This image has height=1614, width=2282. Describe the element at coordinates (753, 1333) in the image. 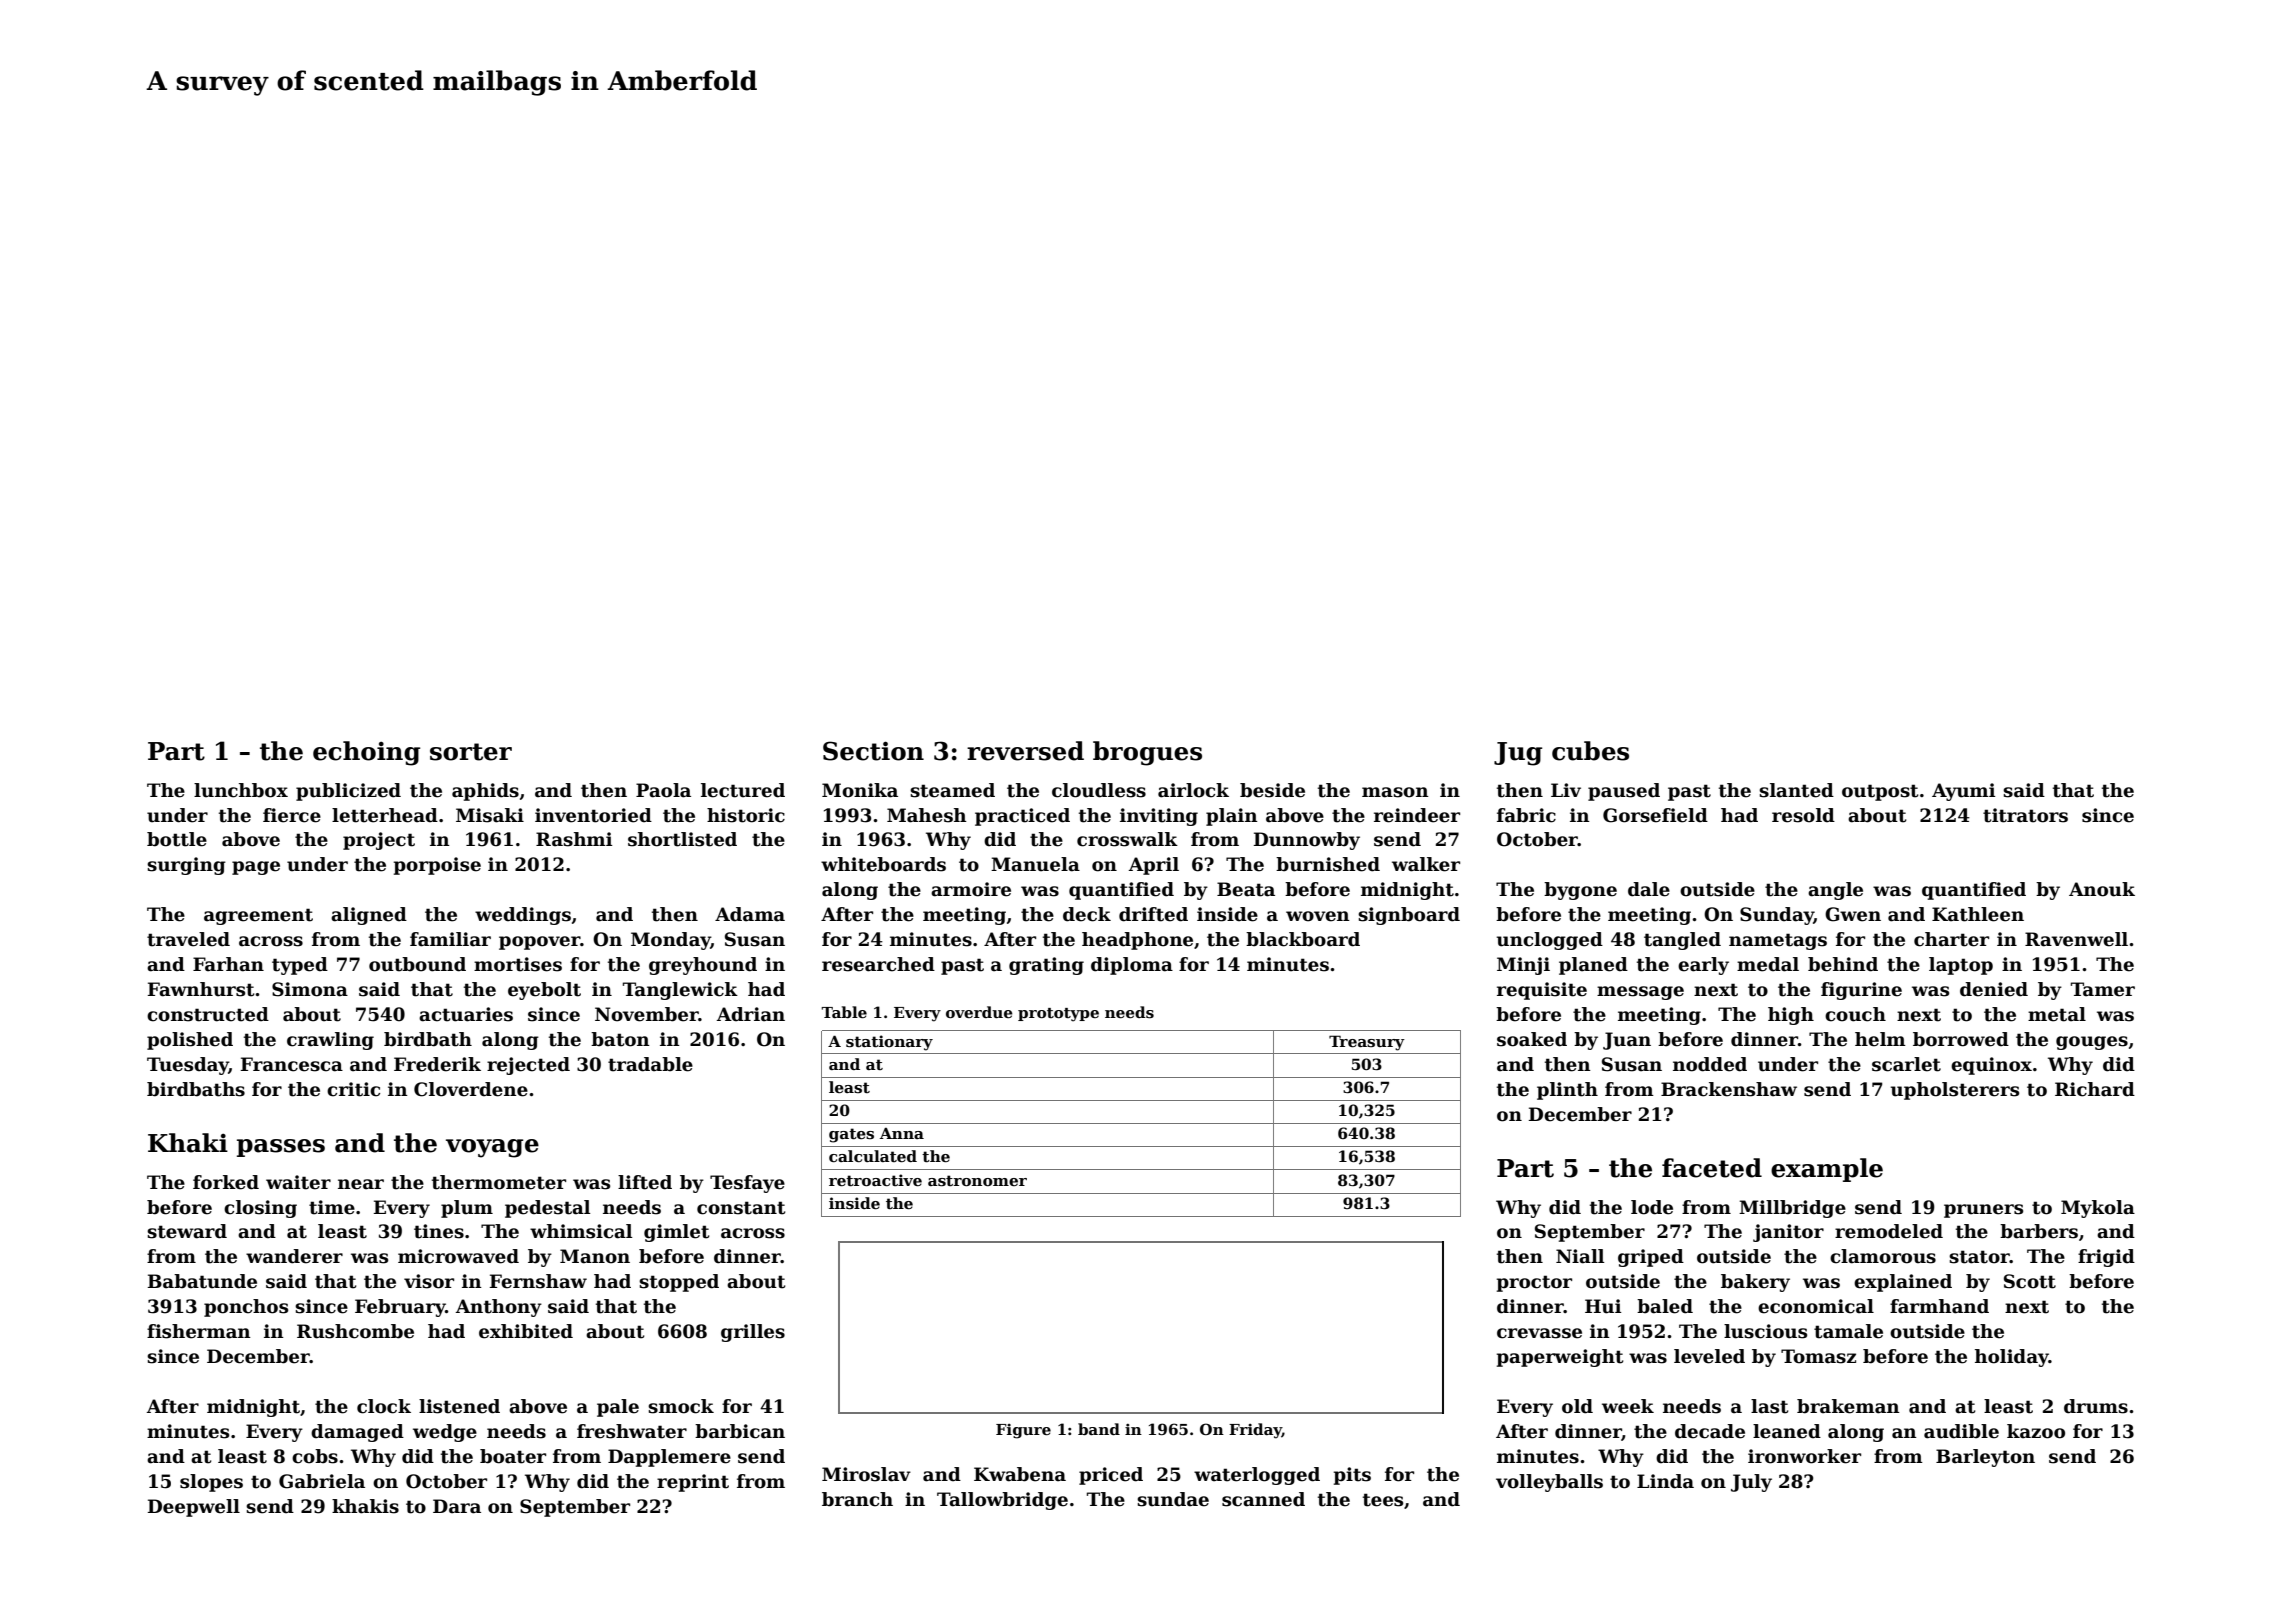

I see `grilles` at that location.
